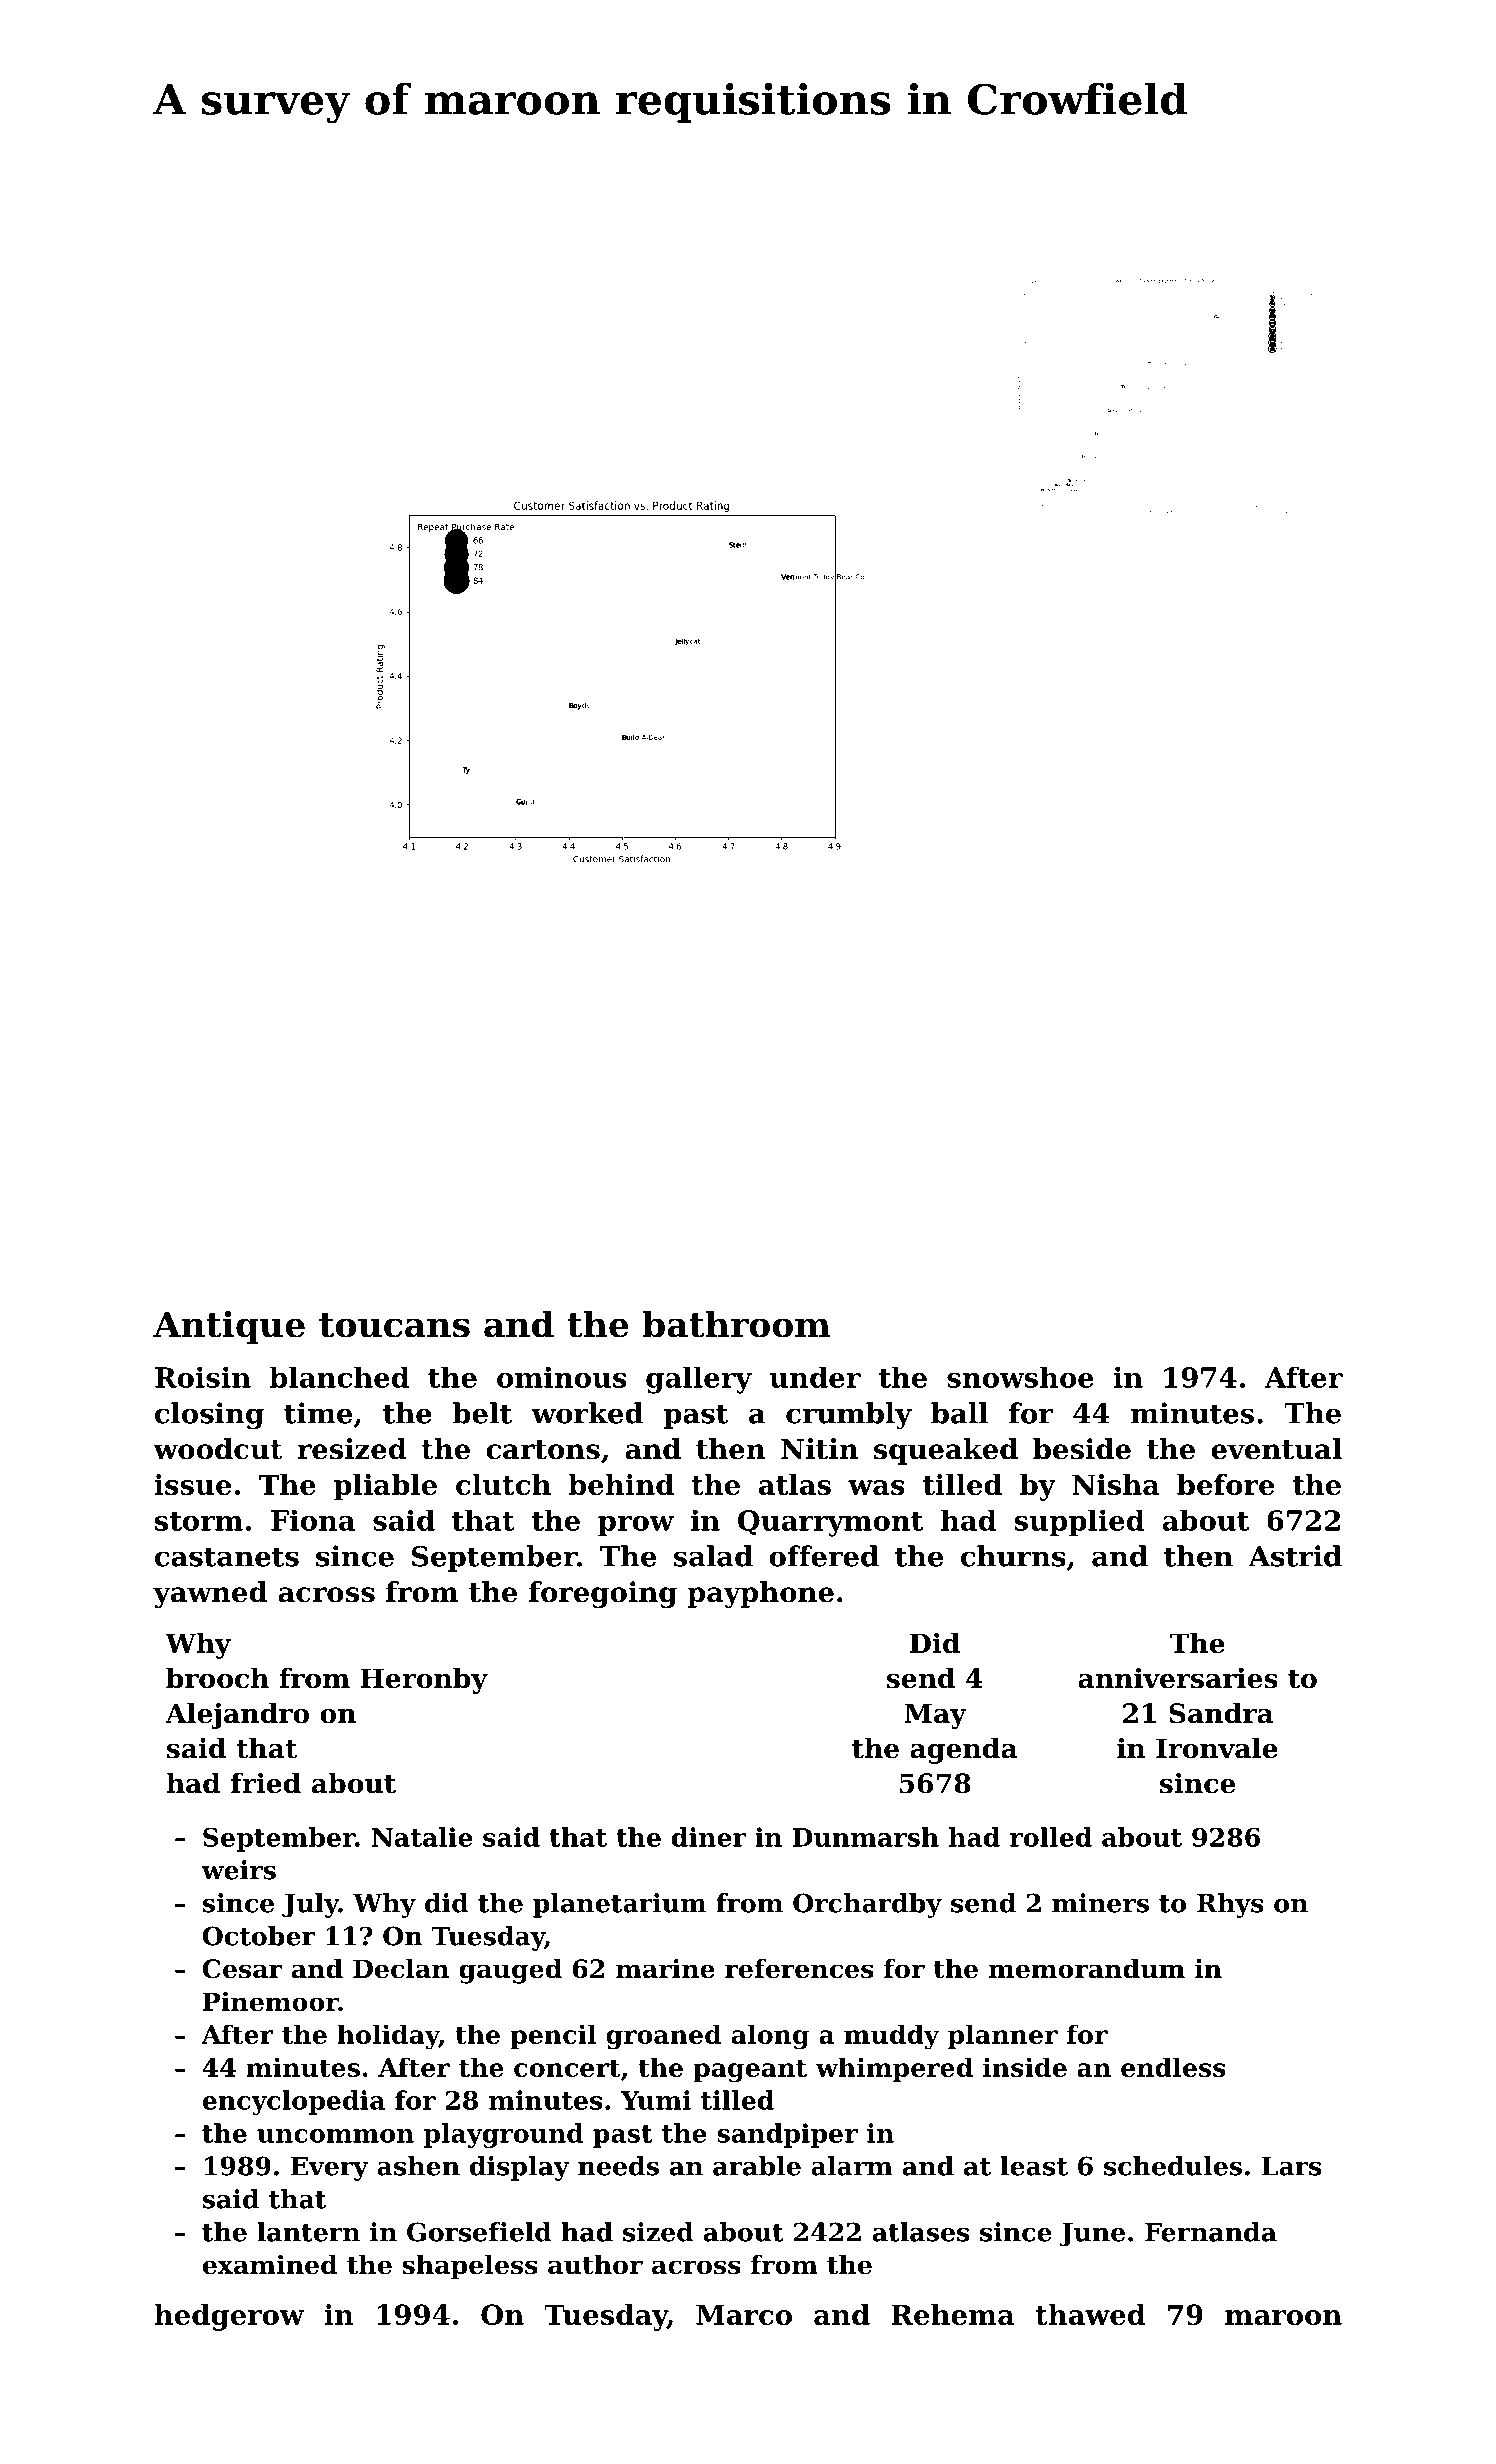 The height and width of the page is (2464, 1496). I want to click on Rehema, so click(953, 2314).
